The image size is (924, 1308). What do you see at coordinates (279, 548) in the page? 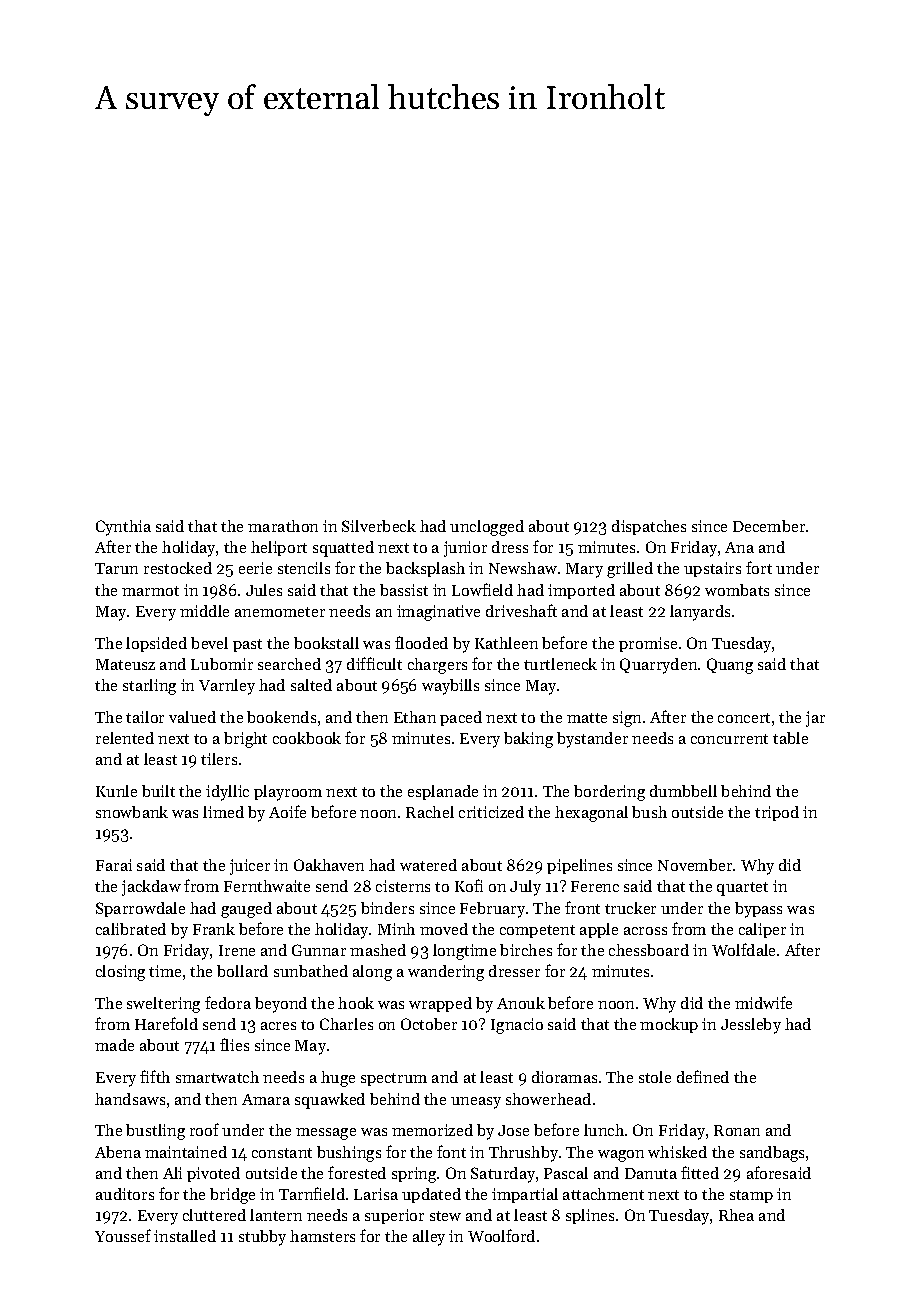
I see `heliport` at bounding box center [279, 548].
